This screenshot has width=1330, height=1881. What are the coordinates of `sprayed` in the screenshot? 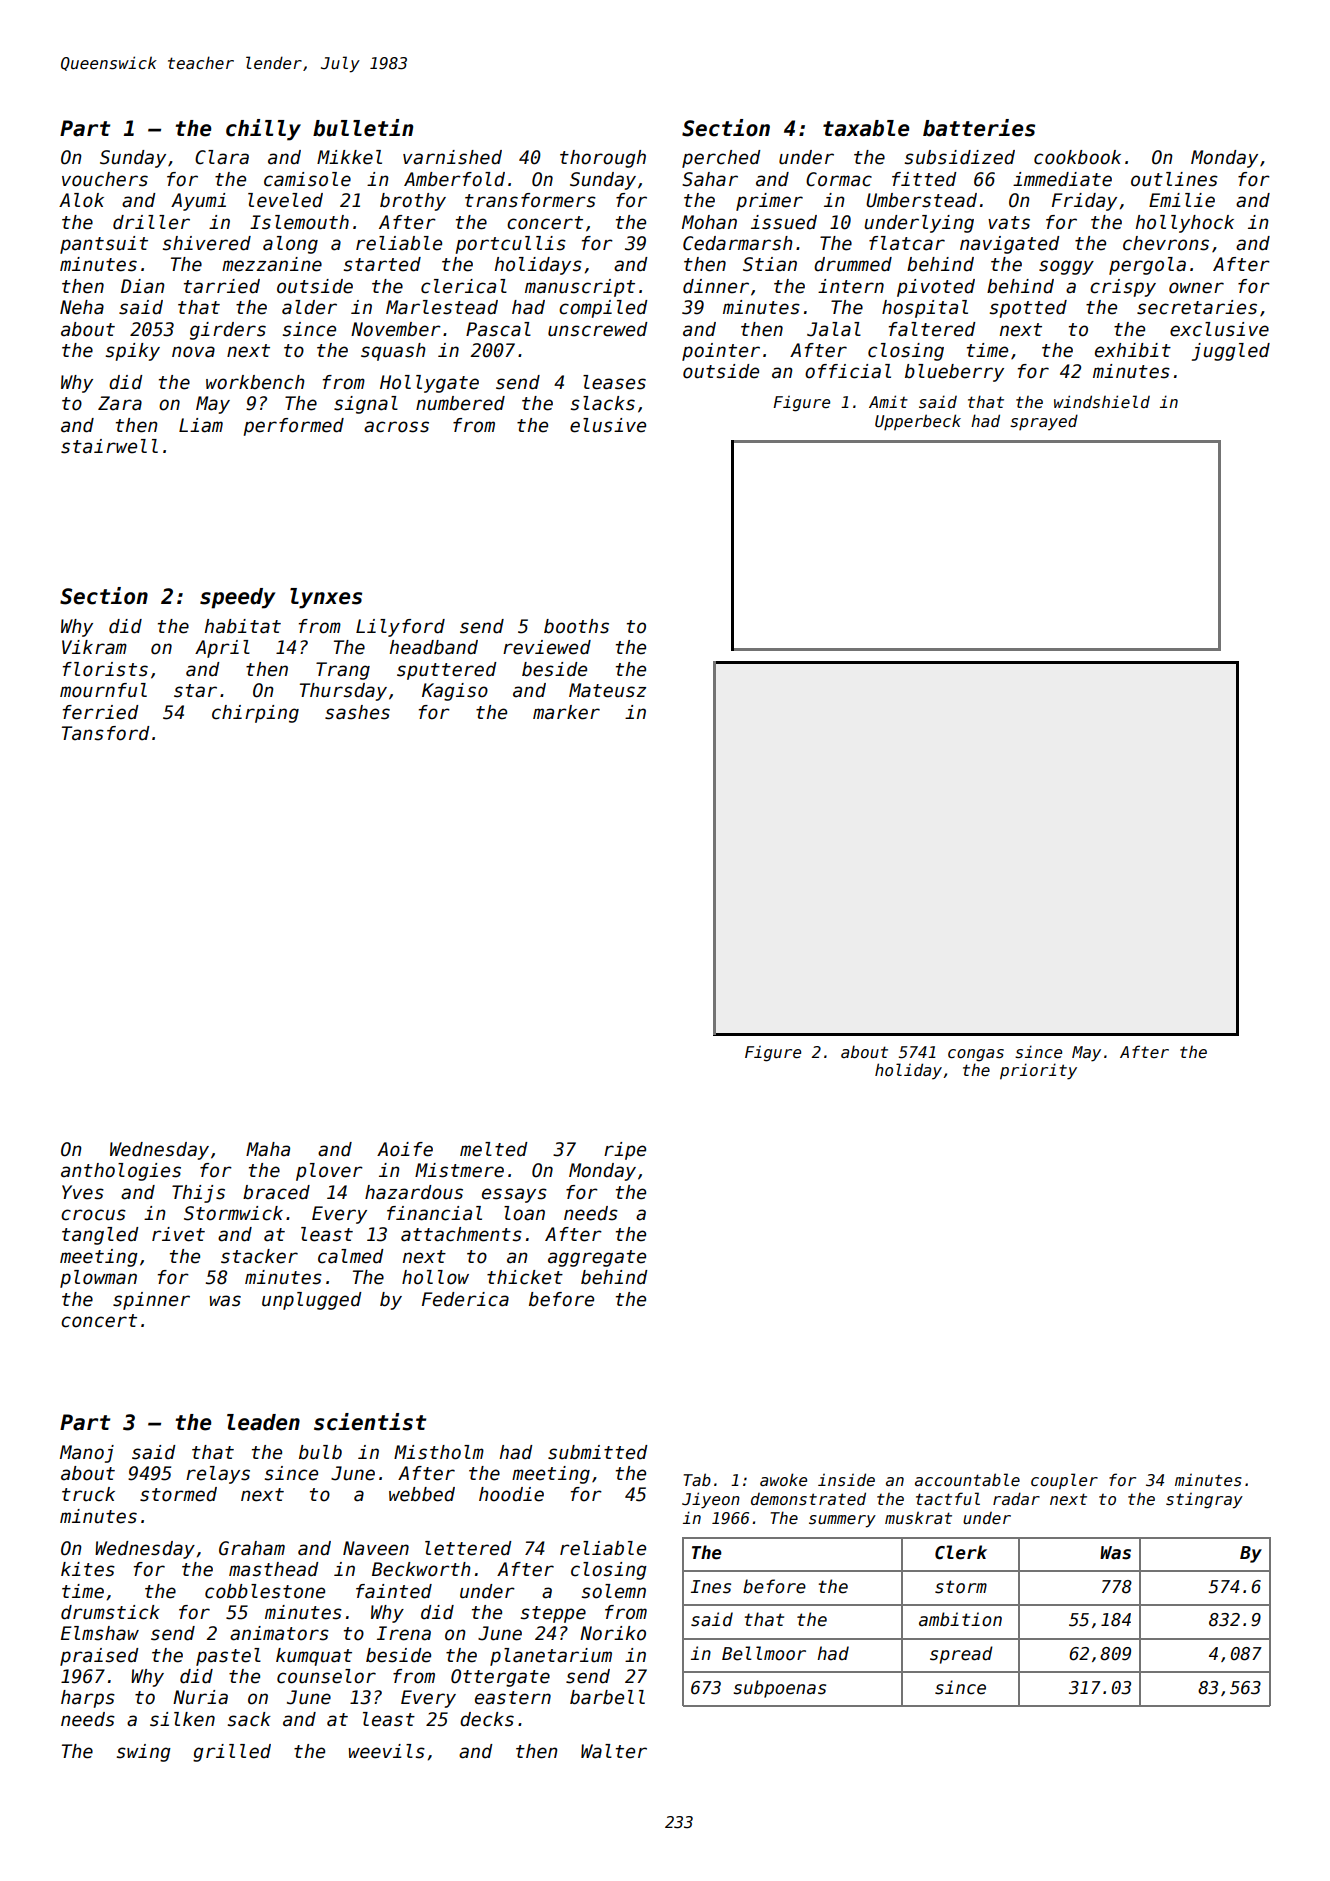 It's located at (1044, 422).
